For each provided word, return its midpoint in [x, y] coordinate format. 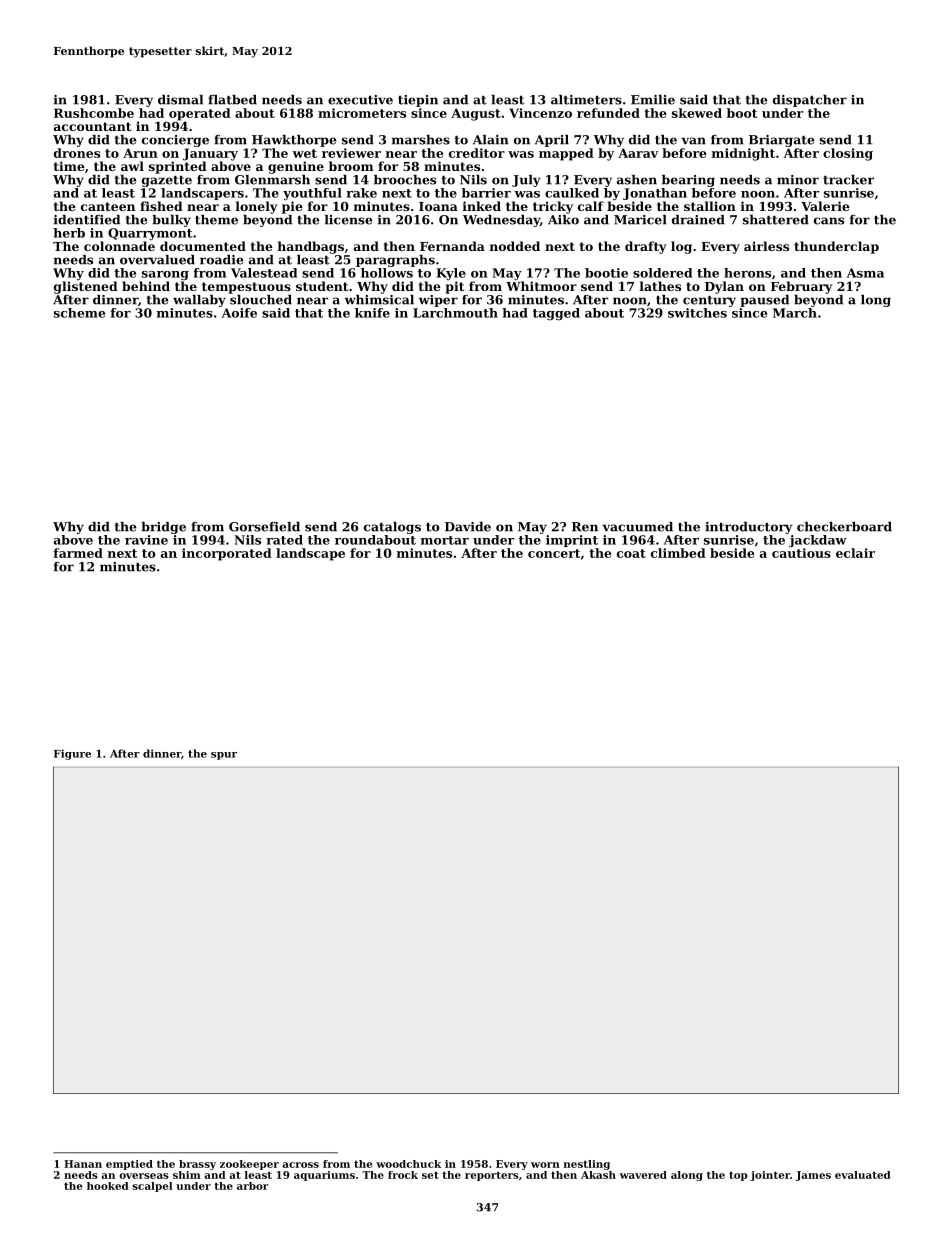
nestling [587, 1165]
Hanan [83, 1164]
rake [361, 193]
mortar [445, 540]
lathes [660, 286]
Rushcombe [94, 113]
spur [224, 756]
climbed [678, 553]
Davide [468, 527]
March [795, 313]
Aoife [239, 313]
